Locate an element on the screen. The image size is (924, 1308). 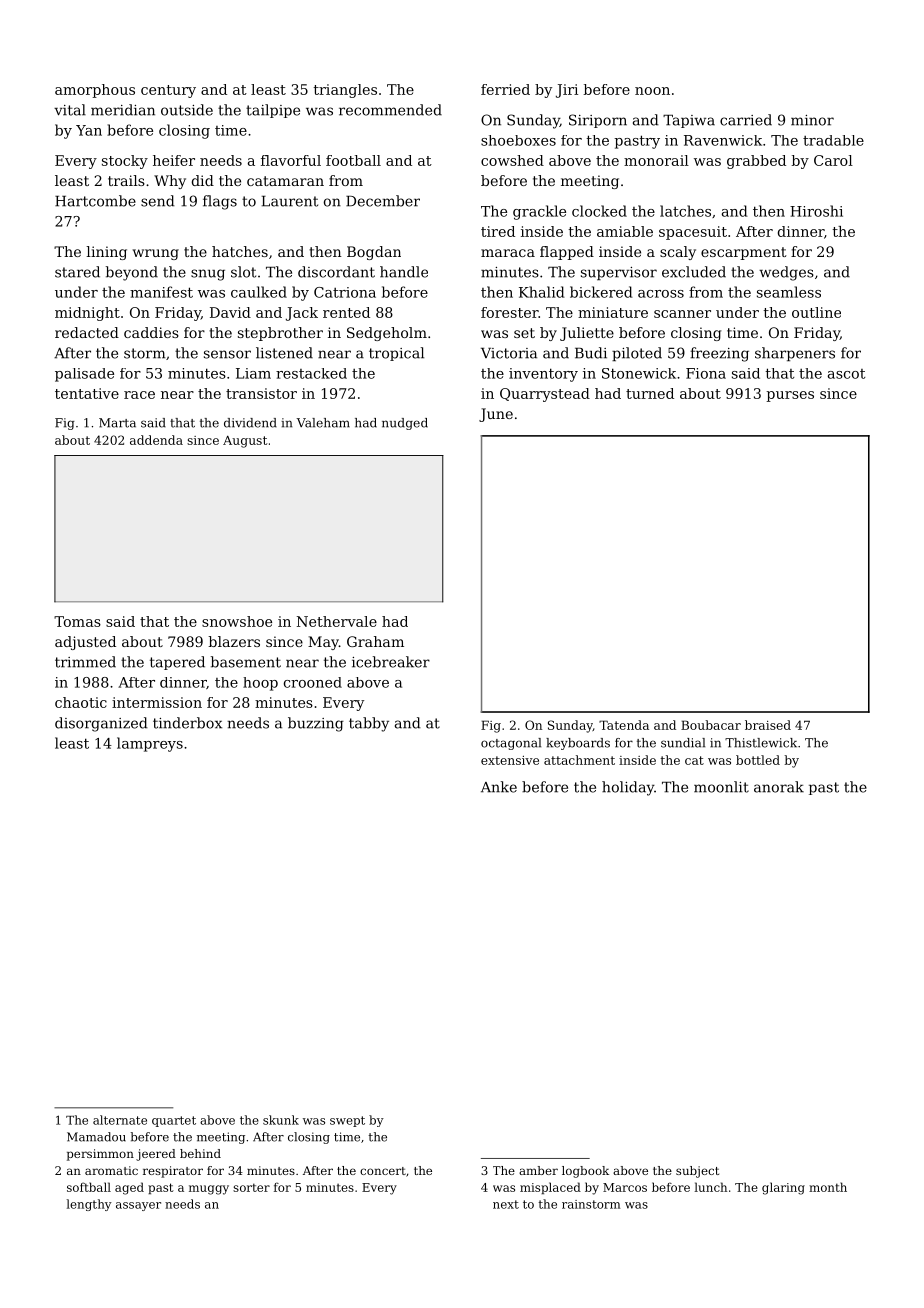
Khalid is located at coordinates (542, 292).
